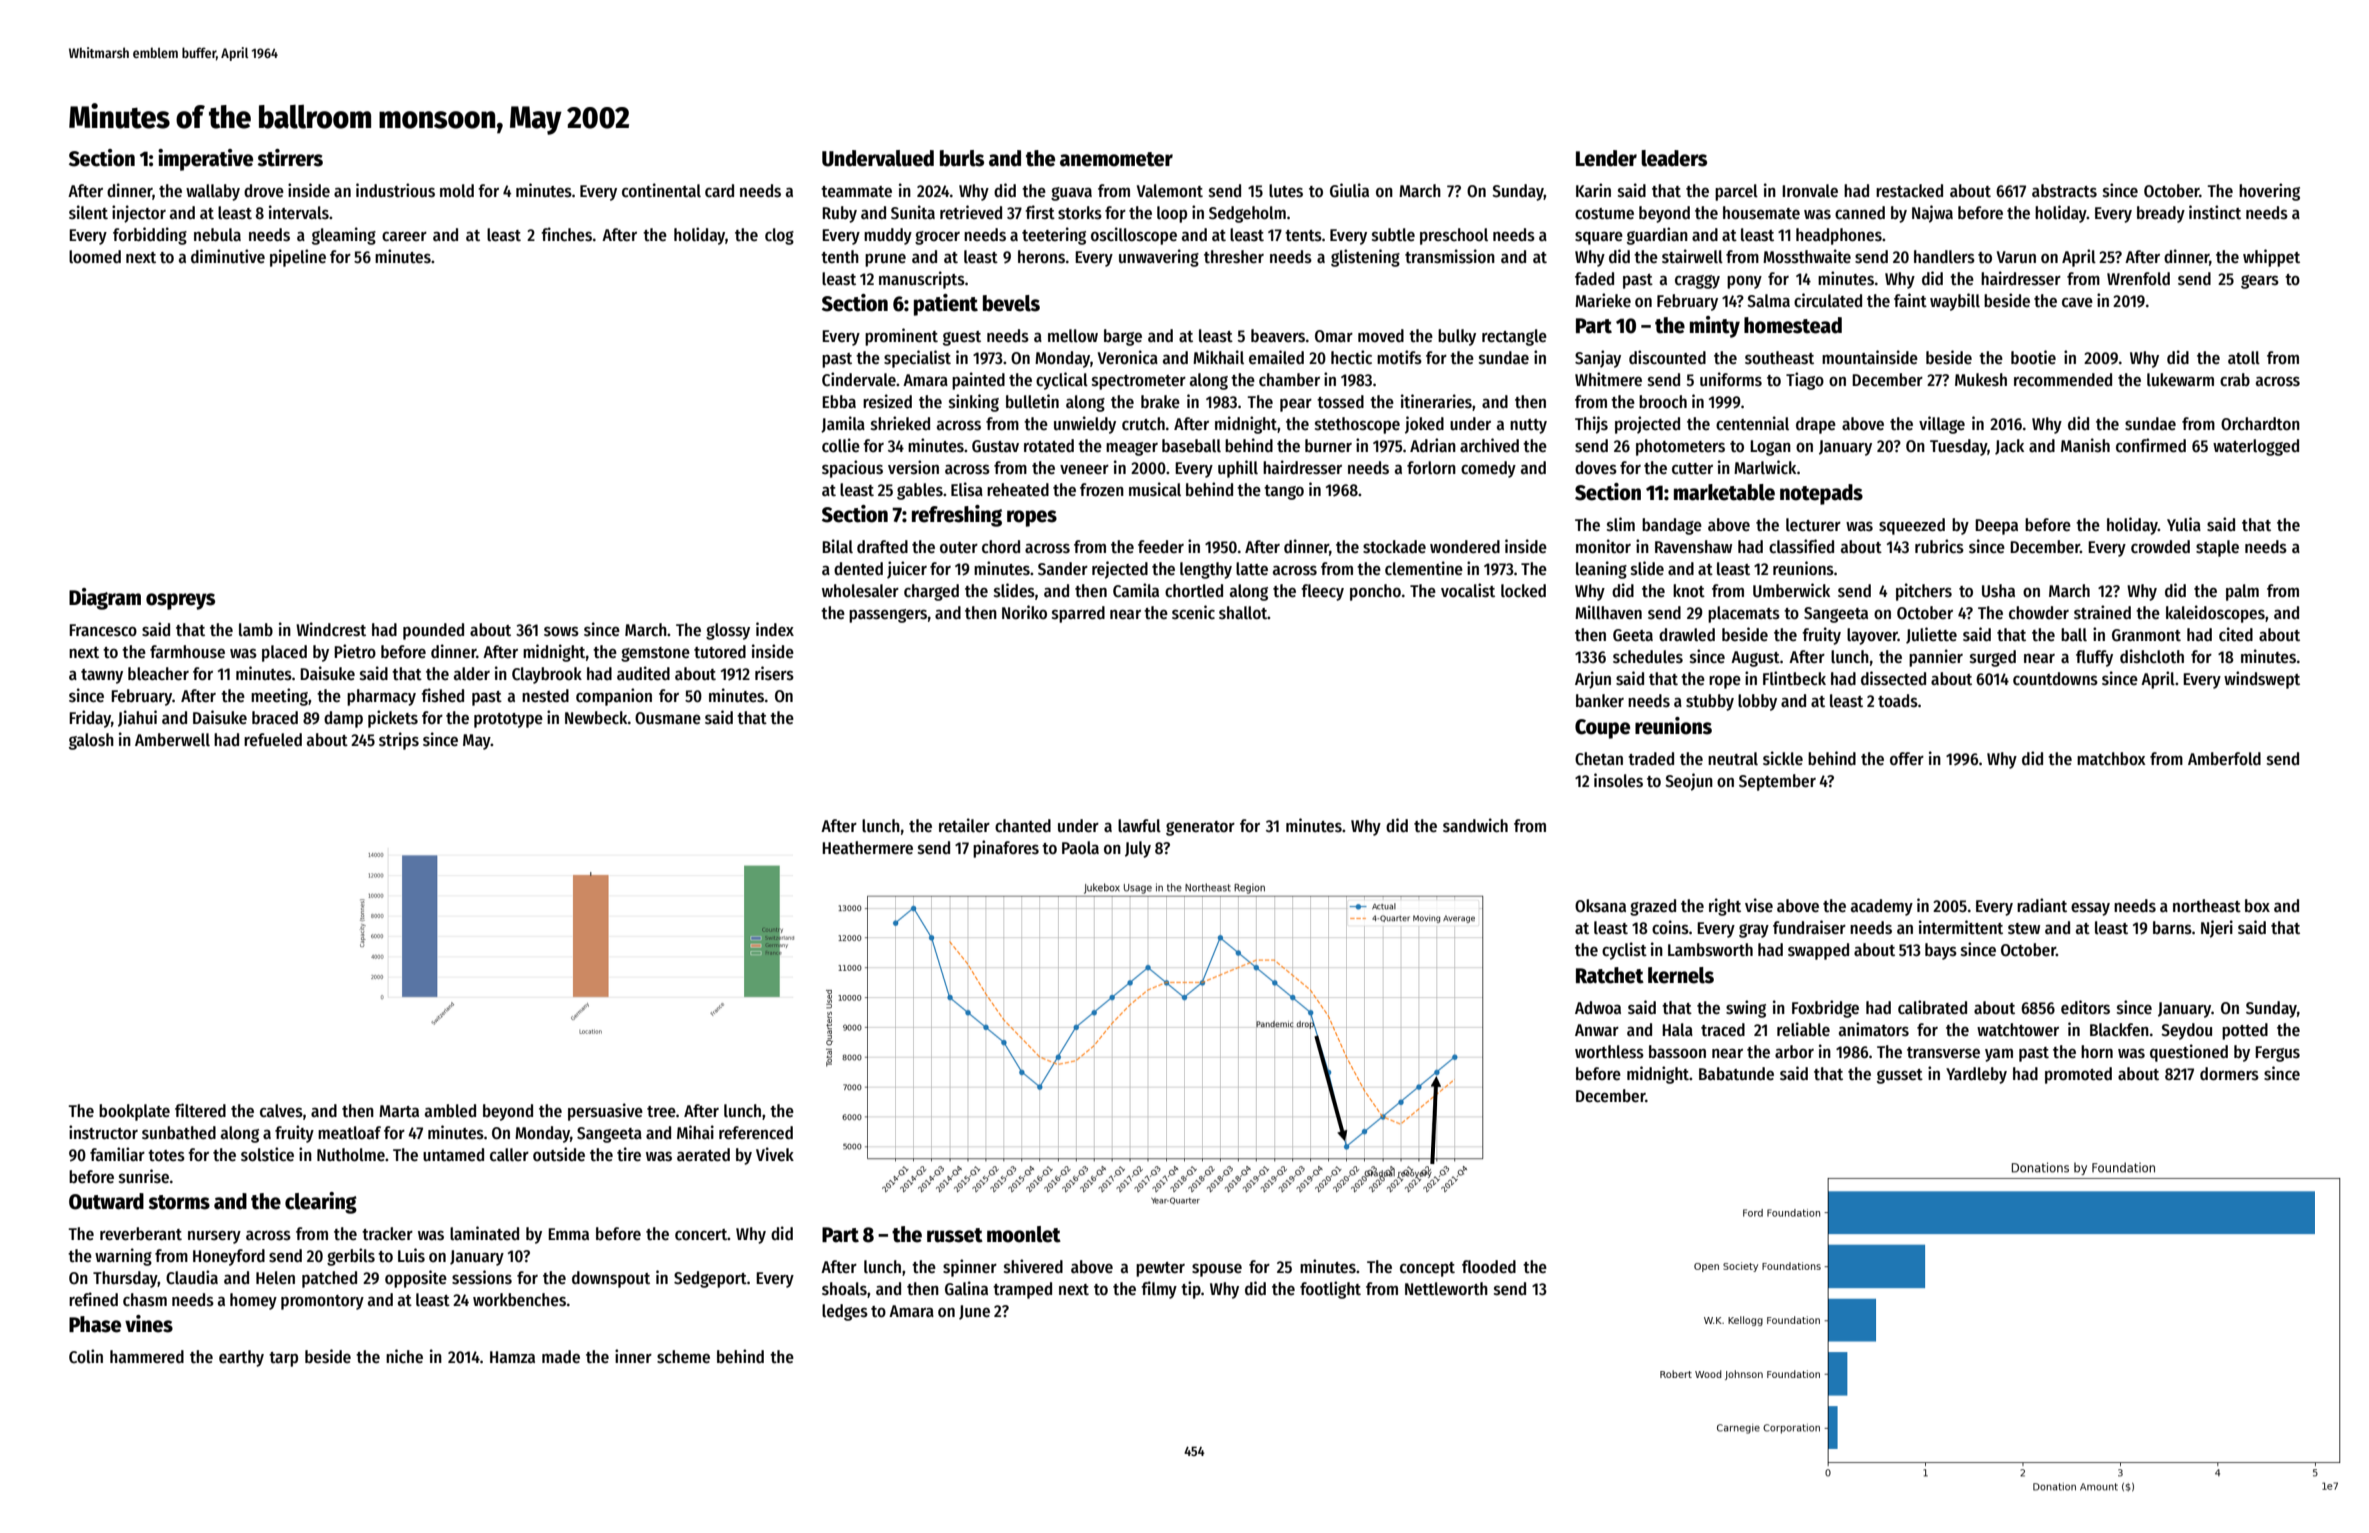 The height and width of the screenshot is (1533, 2369). I want to click on Babatunde, so click(1736, 1074).
